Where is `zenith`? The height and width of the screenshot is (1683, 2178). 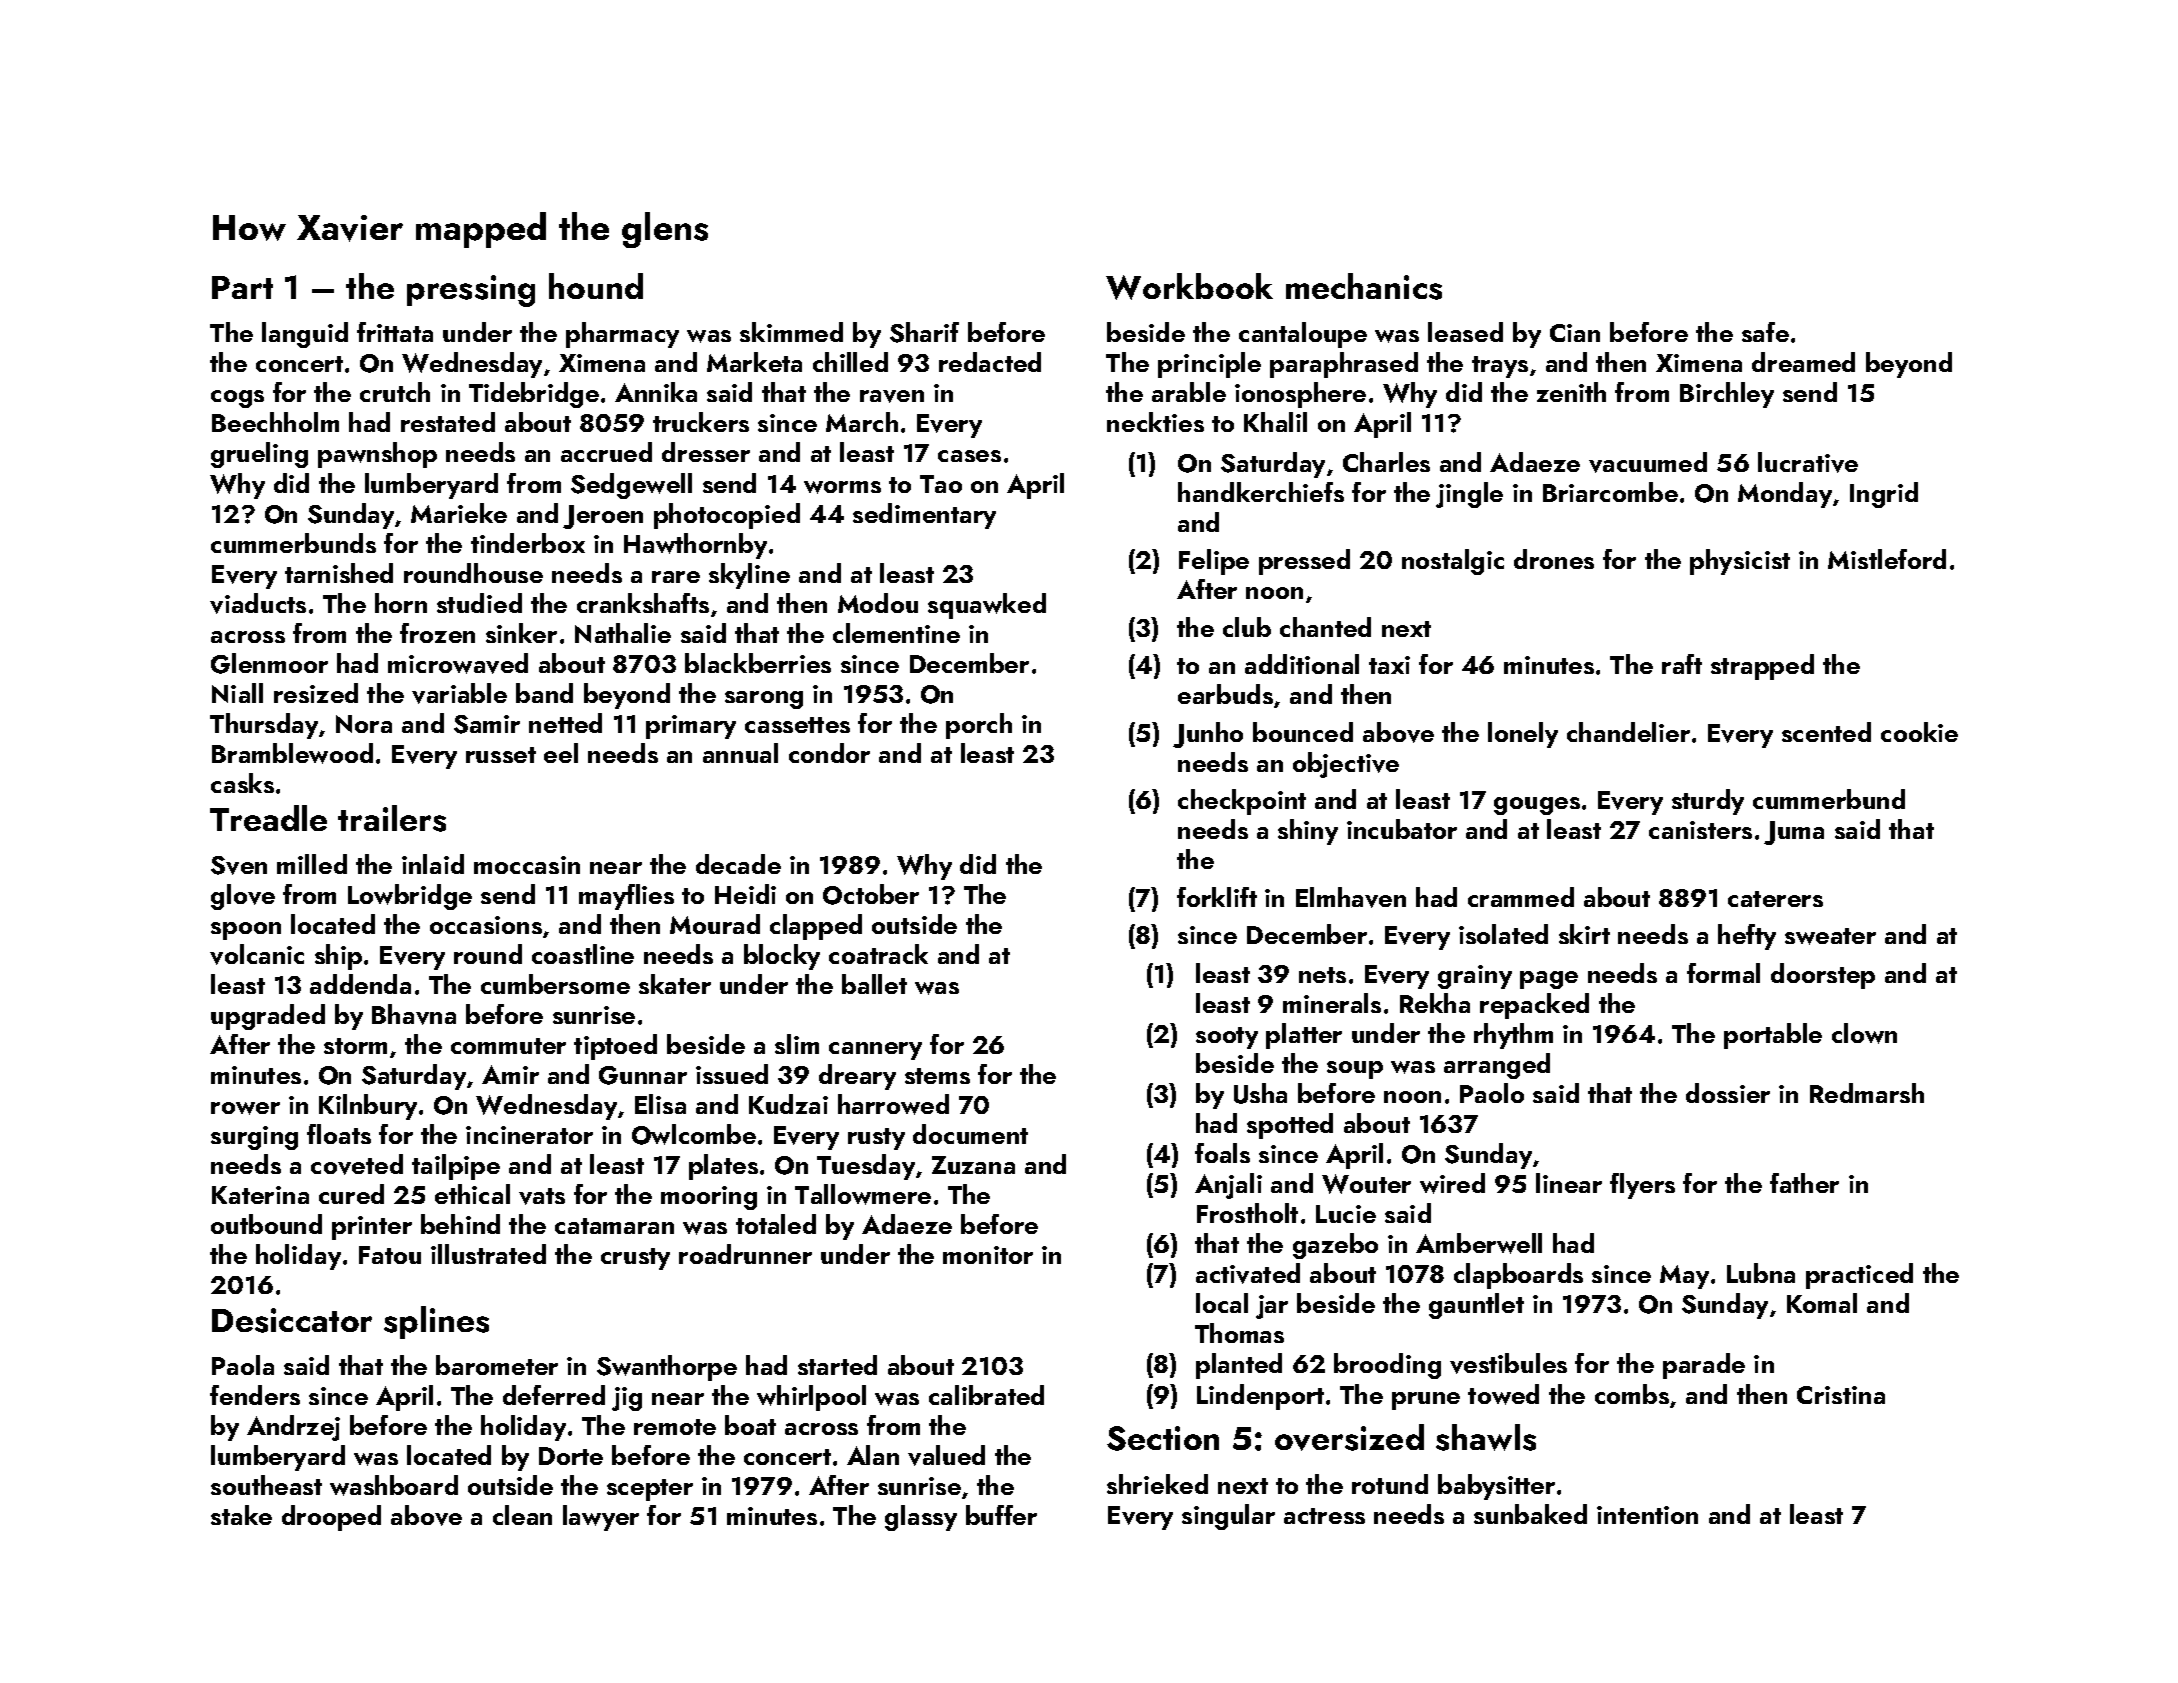
zenith is located at coordinates (1571, 392).
